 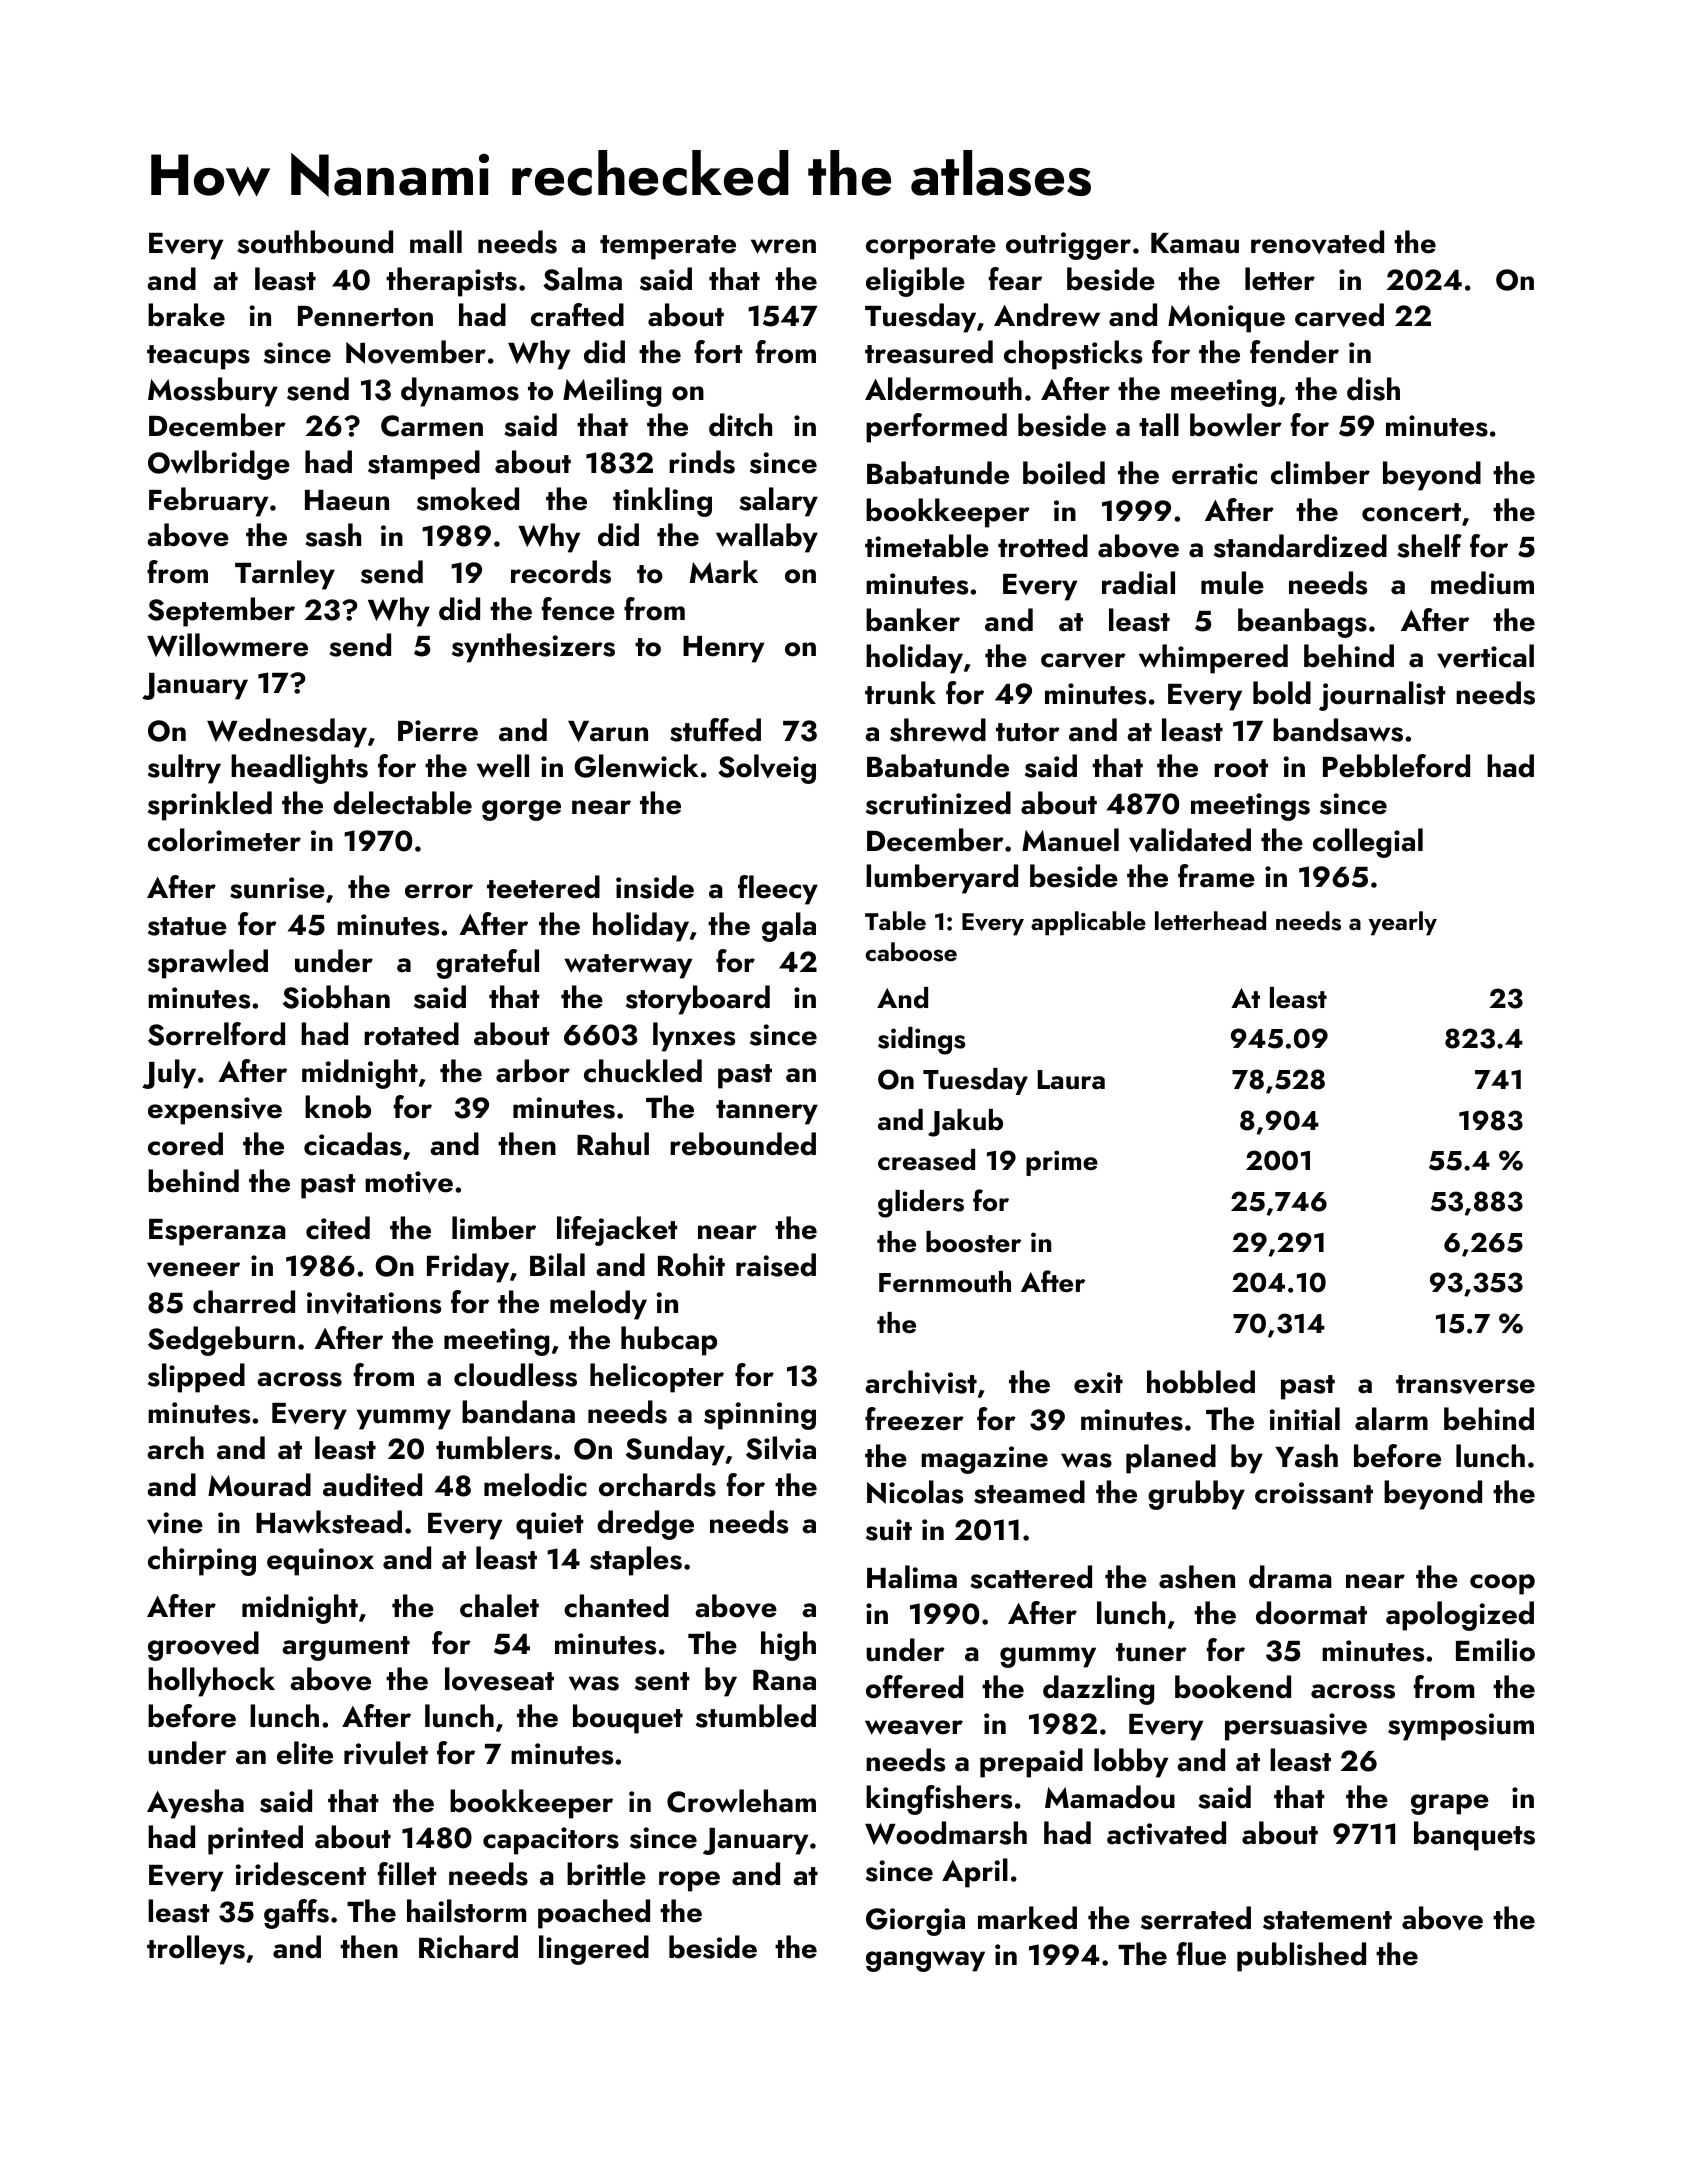 I want to click on journalist, so click(x=1382, y=696).
